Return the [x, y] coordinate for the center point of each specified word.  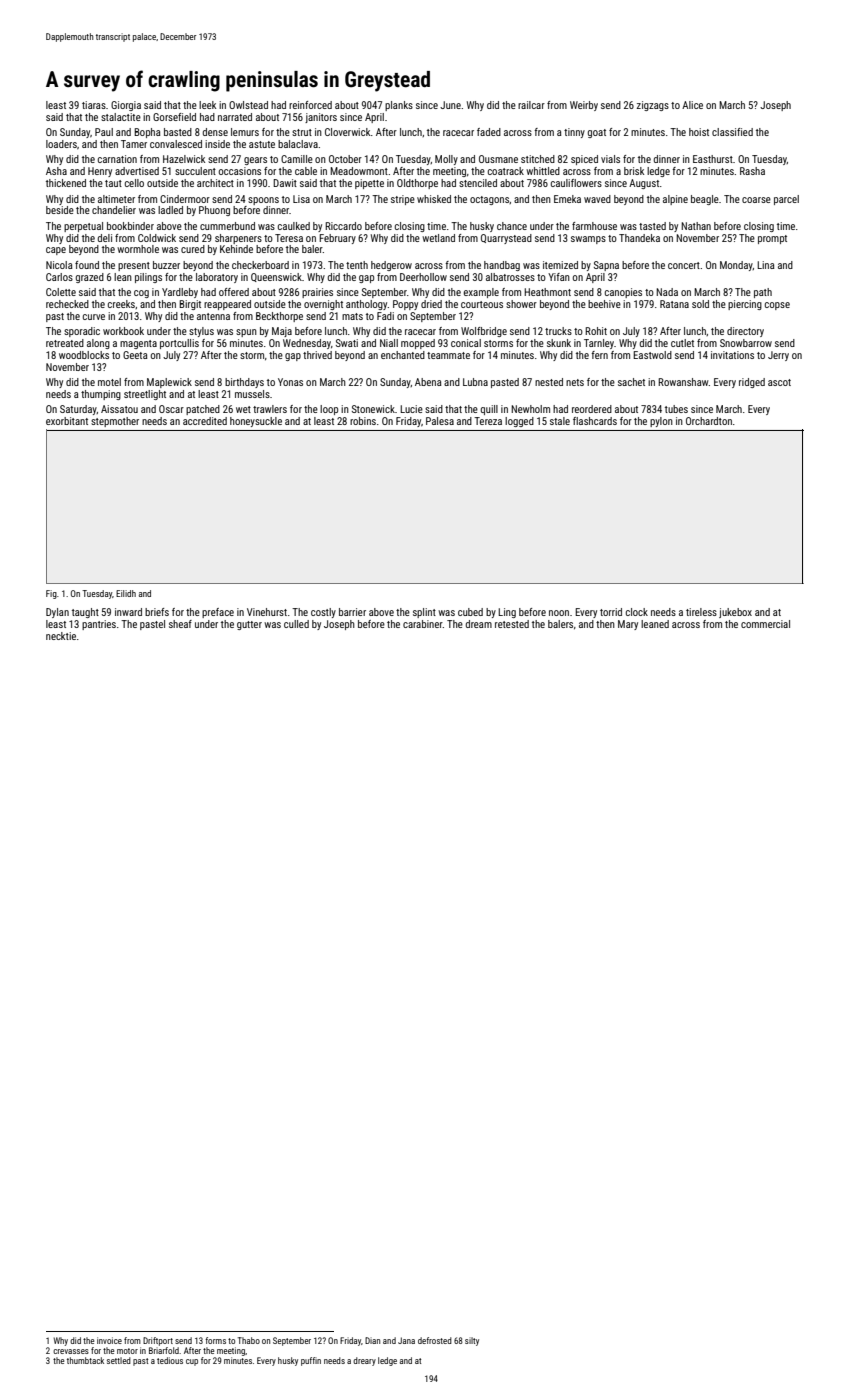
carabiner [423, 624]
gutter [249, 625]
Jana [406, 1340]
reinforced [310, 105]
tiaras [94, 105]
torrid [611, 612]
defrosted [435, 1340]
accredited [205, 421]
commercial [765, 624]
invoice [109, 1340]
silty [472, 1341]
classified [732, 132]
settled [119, 1360]
